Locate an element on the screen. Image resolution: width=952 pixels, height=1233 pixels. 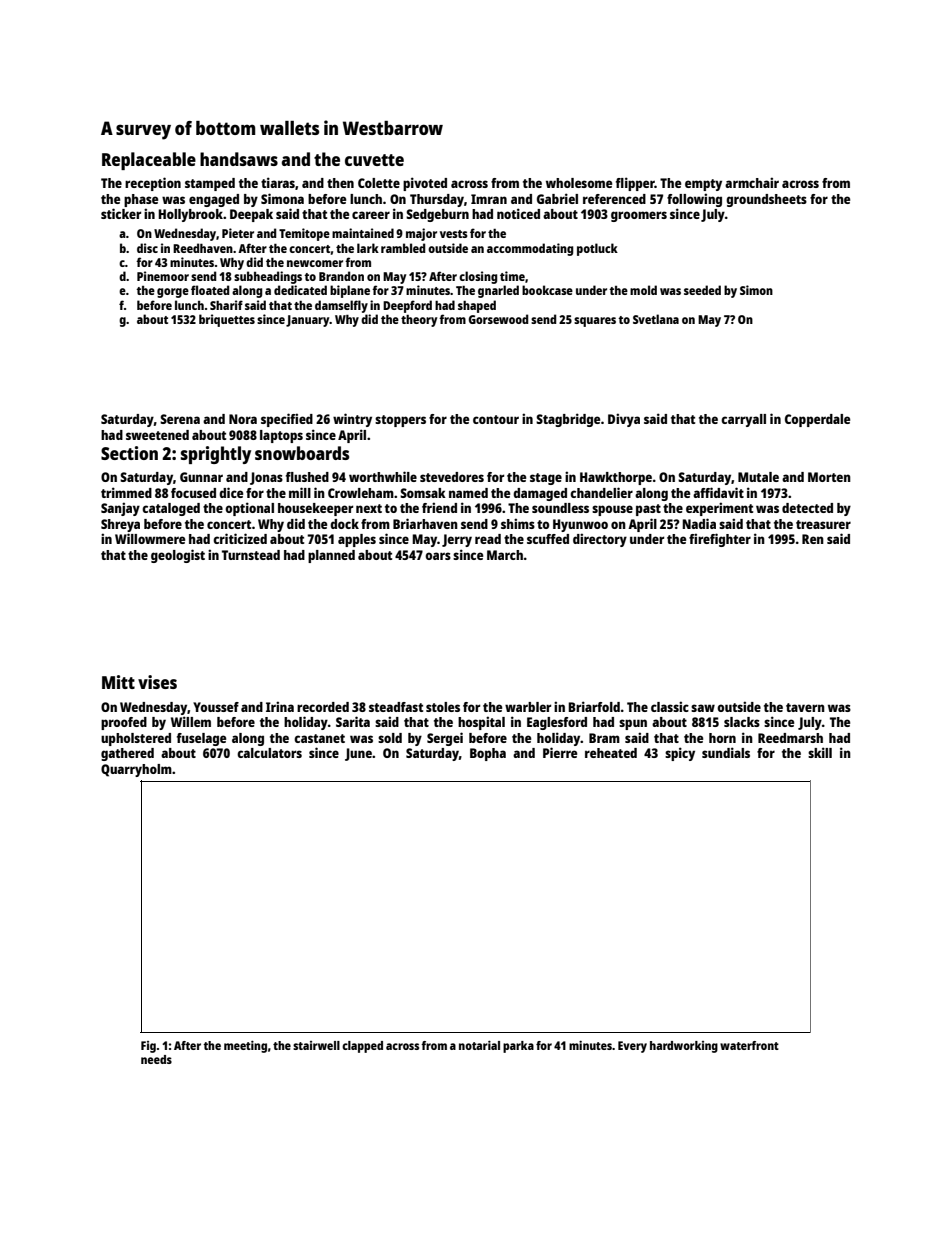
Pinemoor is located at coordinates (163, 276).
